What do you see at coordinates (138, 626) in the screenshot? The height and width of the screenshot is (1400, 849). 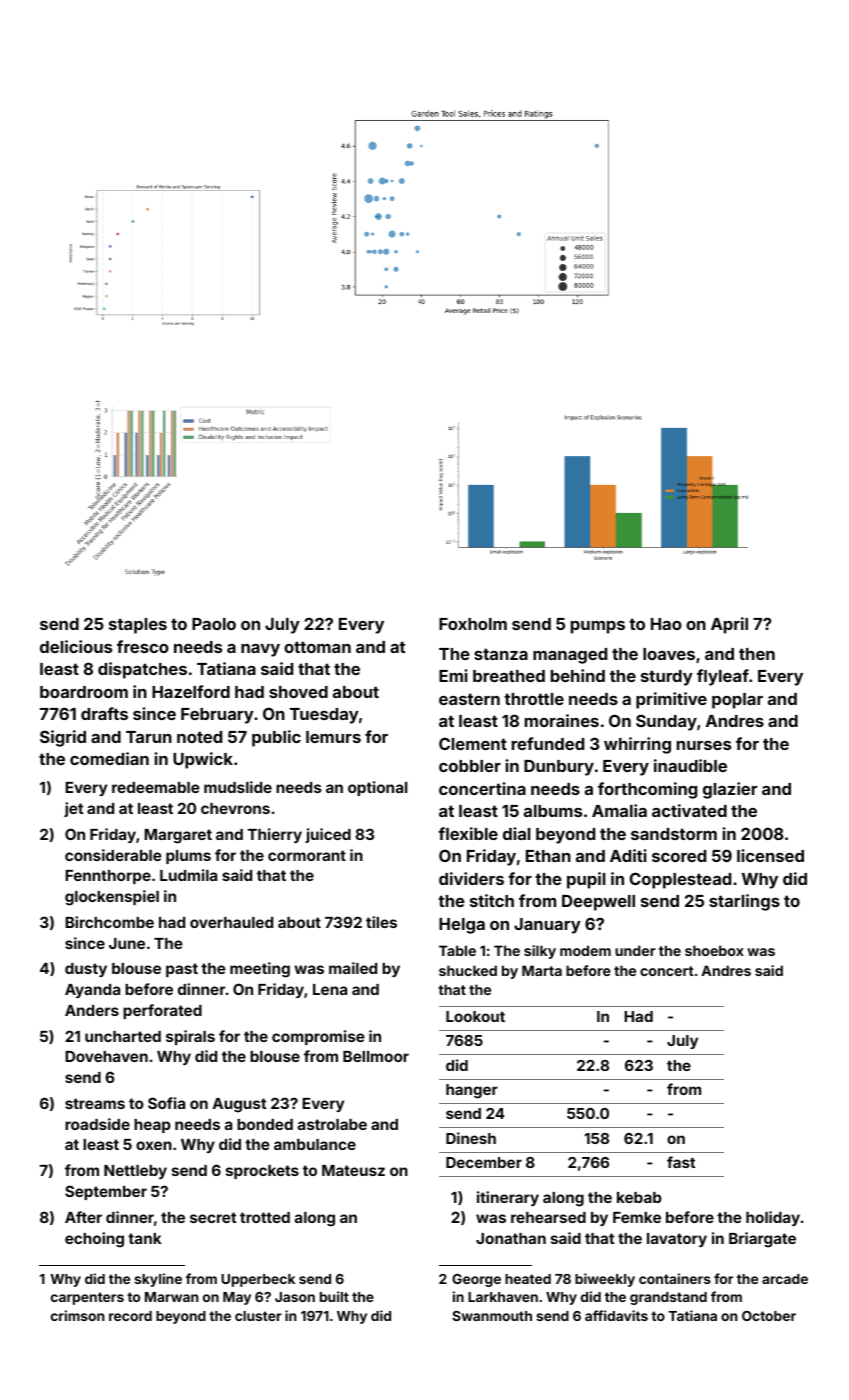 I see `staples` at bounding box center [138, 626].
